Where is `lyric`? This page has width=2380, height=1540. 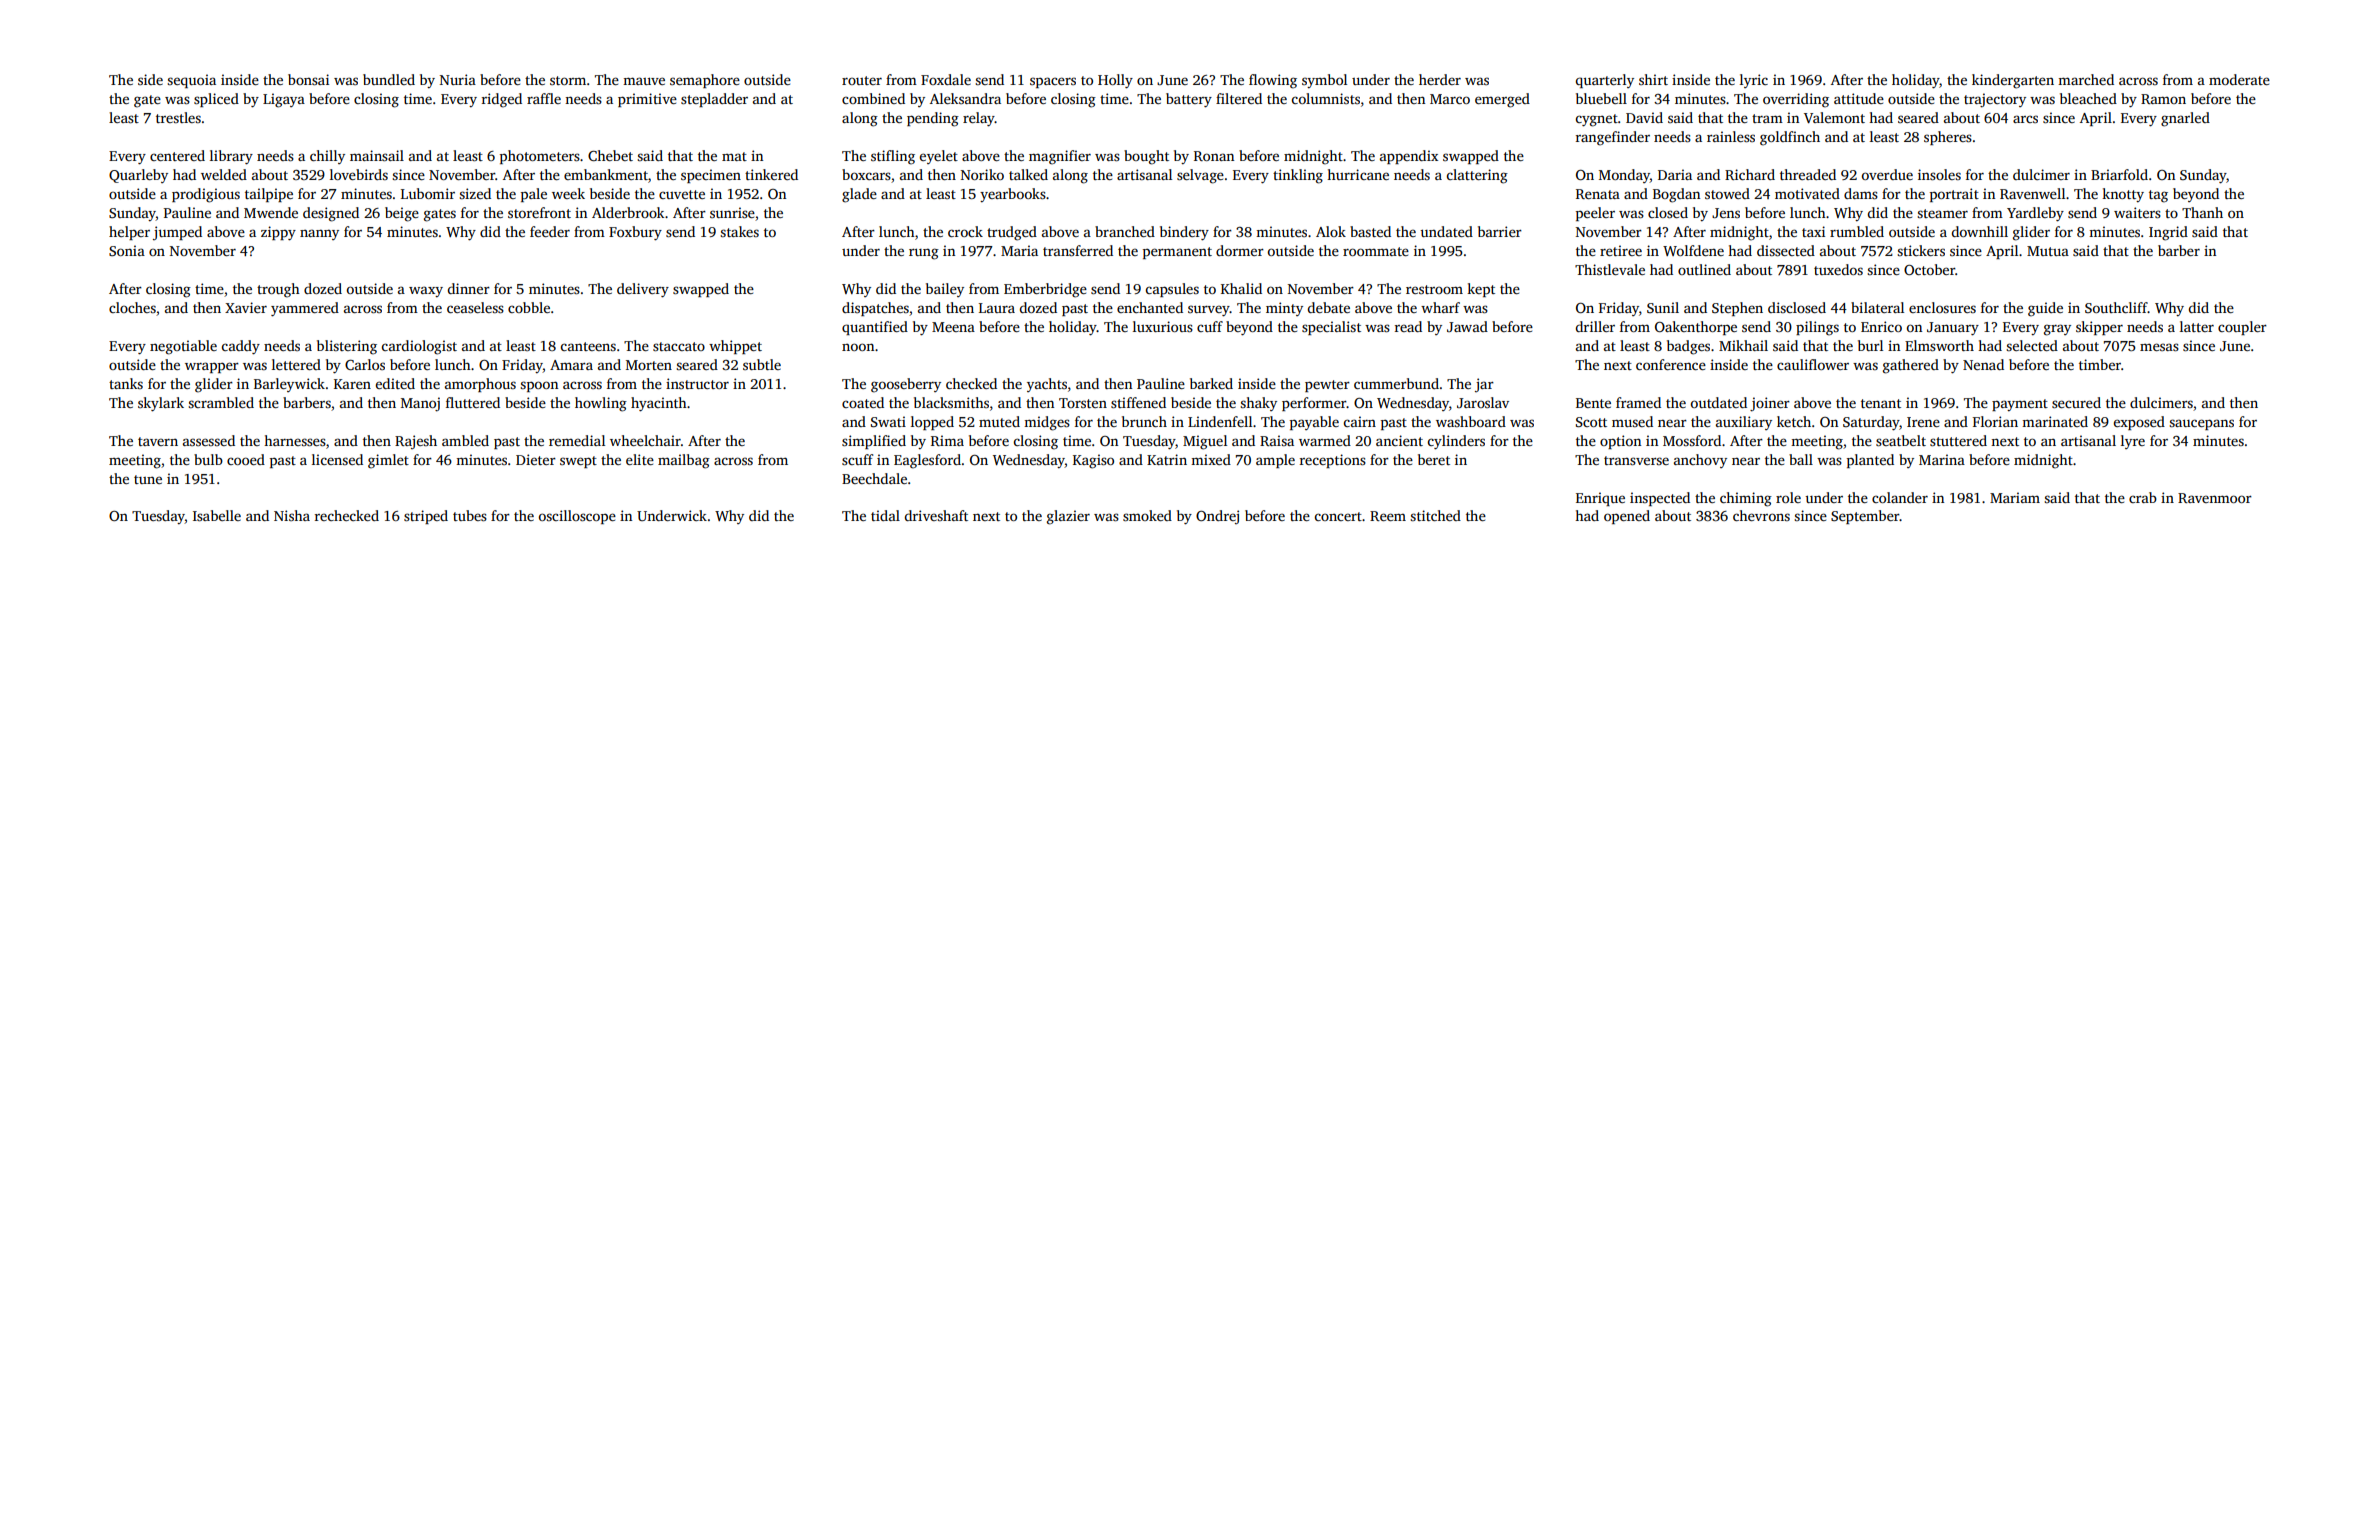 lyric is located at coordinates (1754, 81).
